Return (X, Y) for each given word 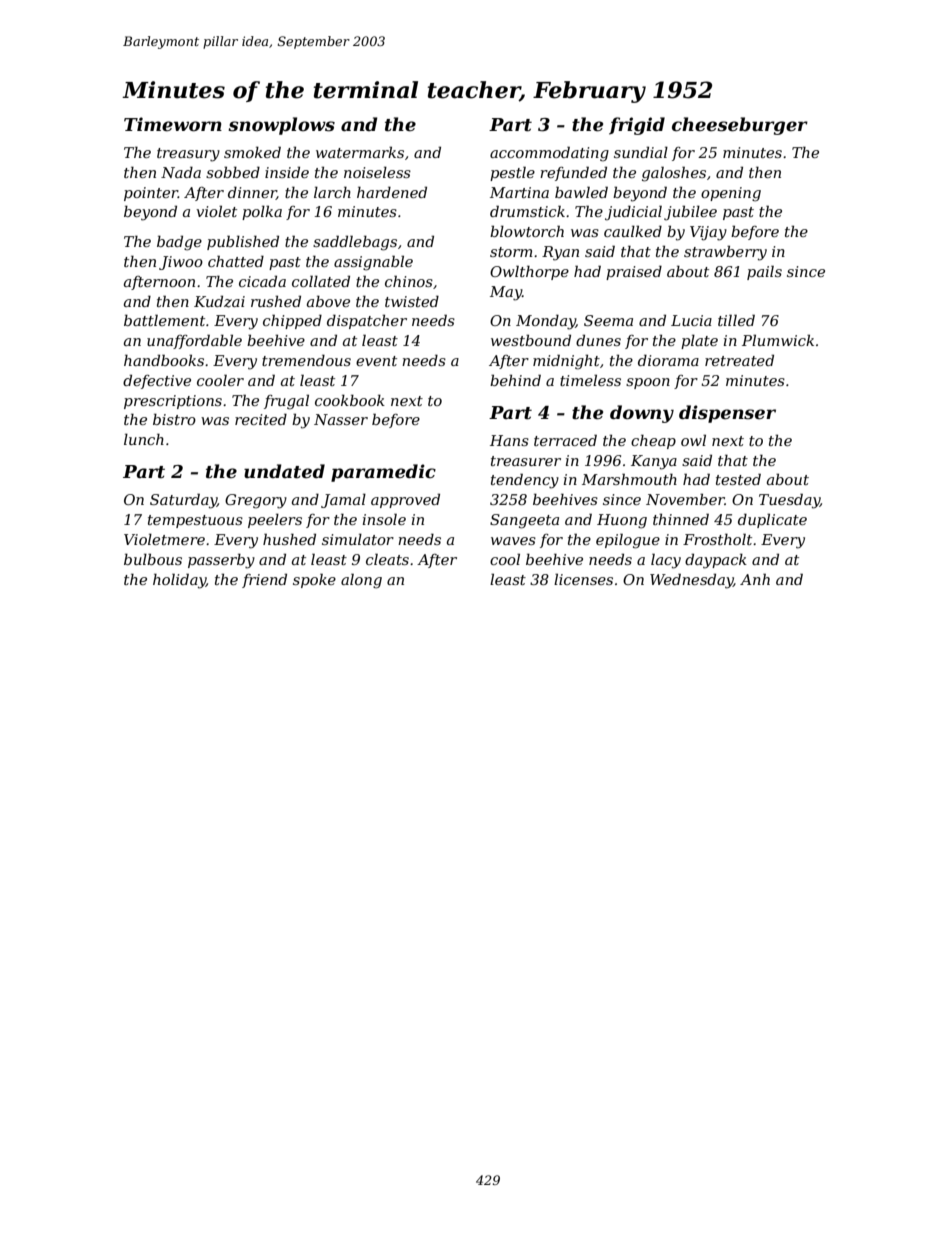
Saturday (183, 501)
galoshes (674, 174)
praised (634, 272)
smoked (252, 152)
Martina (519, 192)
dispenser (727, 414)
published (243, 242)
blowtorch (527, 231)
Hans (509, 440)
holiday (179, 581)
